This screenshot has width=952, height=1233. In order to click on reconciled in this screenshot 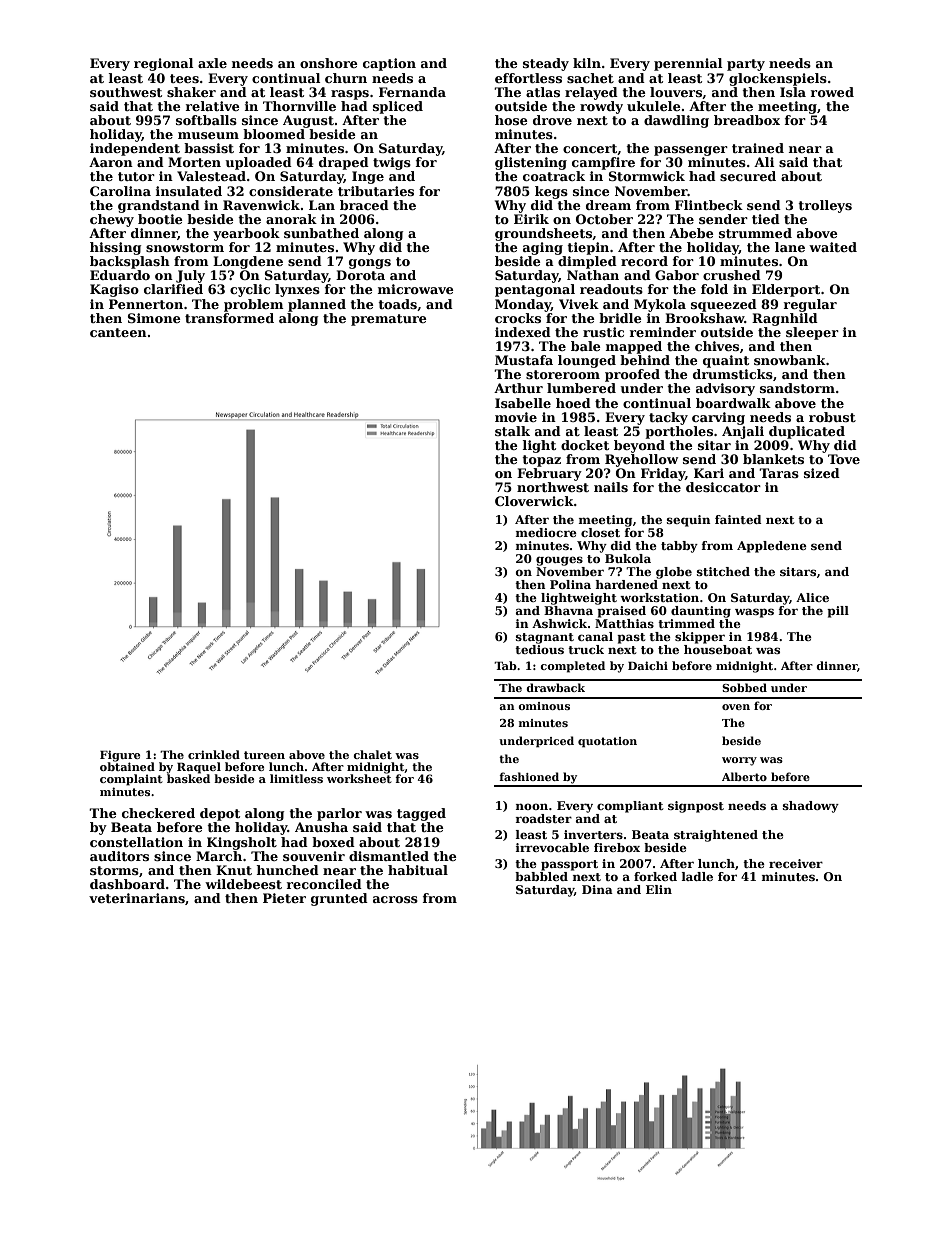, I will do `click(324, 884)`.
